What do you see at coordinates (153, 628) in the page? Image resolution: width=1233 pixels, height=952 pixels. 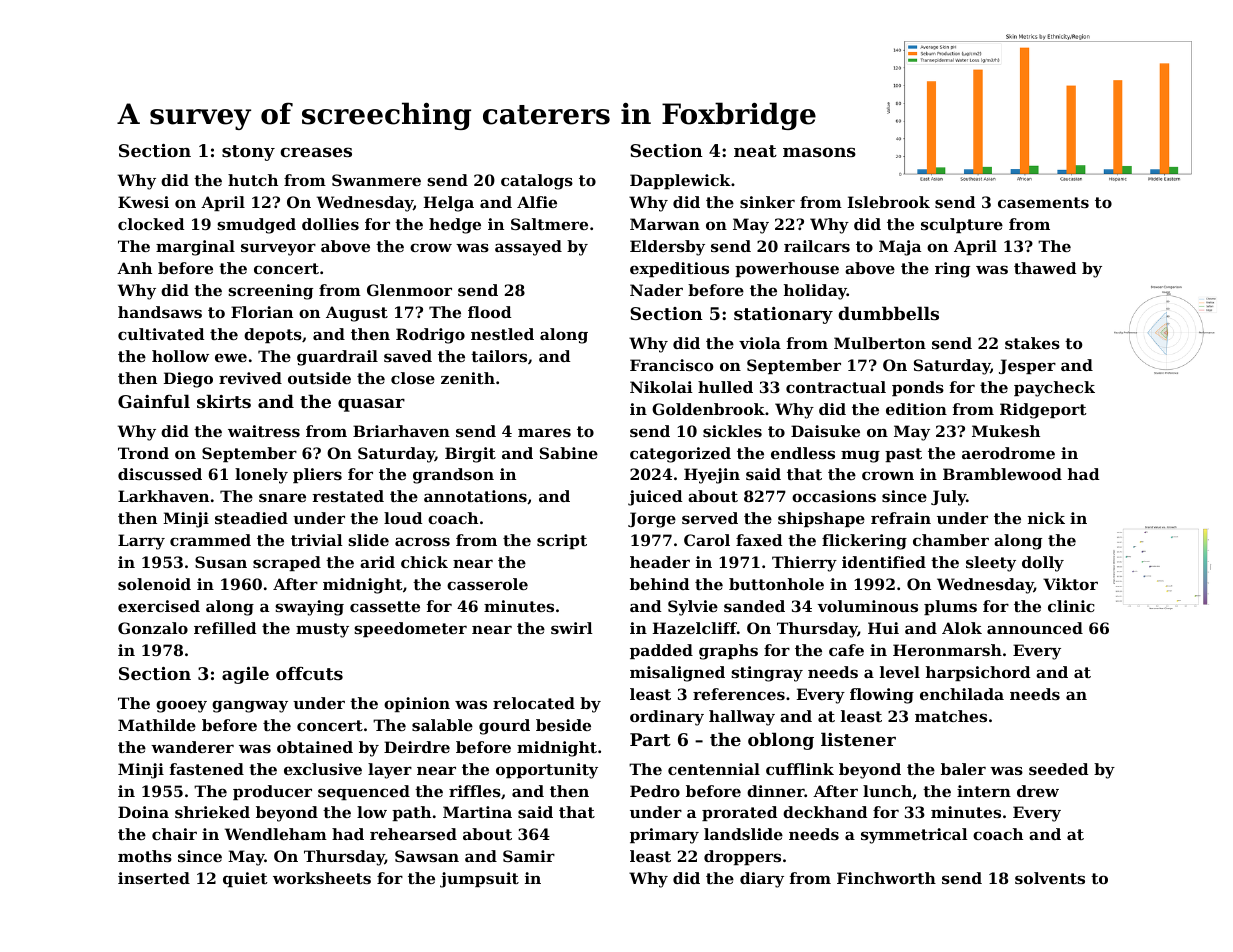 I see `Gonzalo` at bounding box center [153, 628].
